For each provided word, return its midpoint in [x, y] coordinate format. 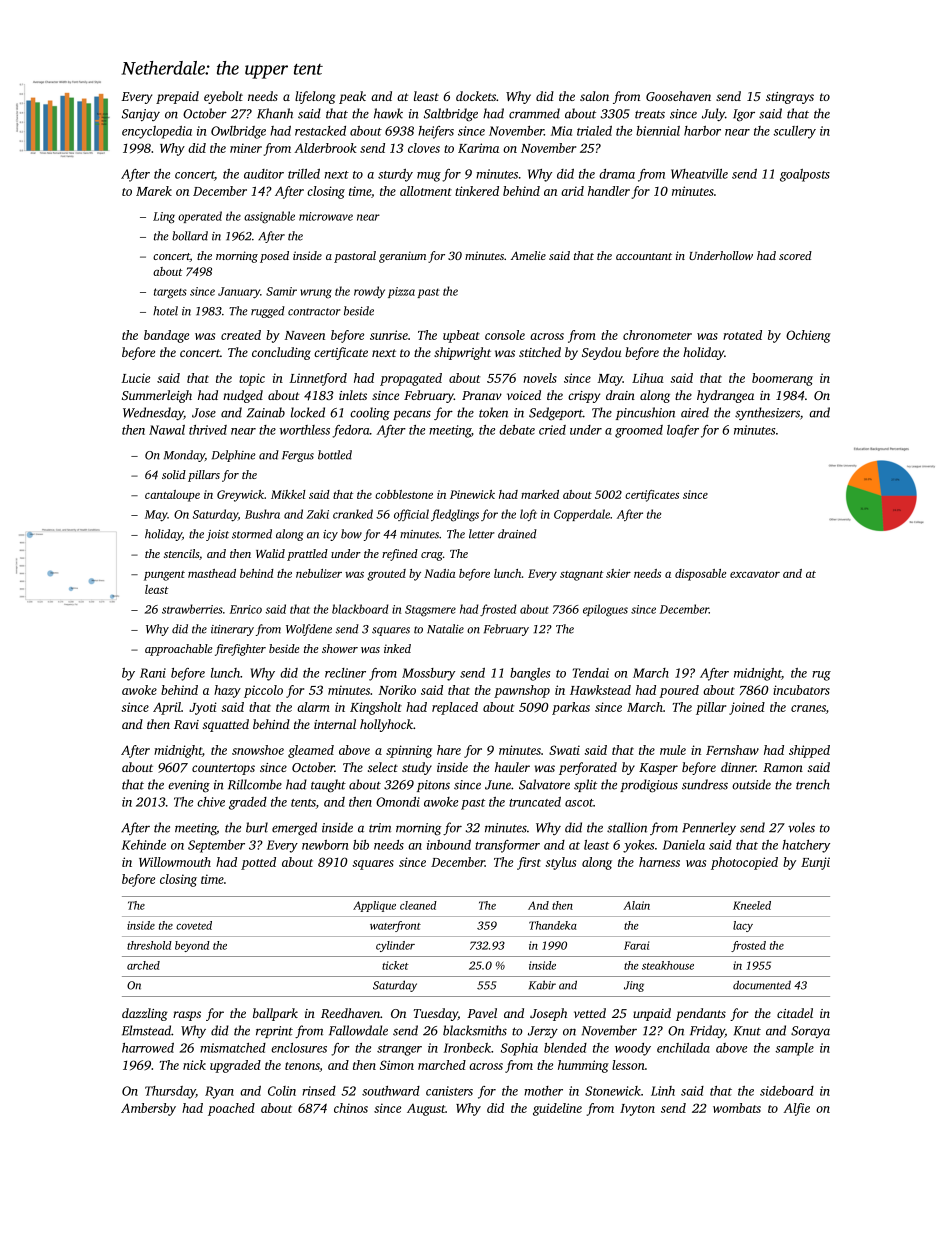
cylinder [395, 946]
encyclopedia [157, 132]
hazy [227, 691]
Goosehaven [678, 96]
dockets [476, 96]
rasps [187, 1016]
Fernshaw [732, 750]
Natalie [445, 629]
